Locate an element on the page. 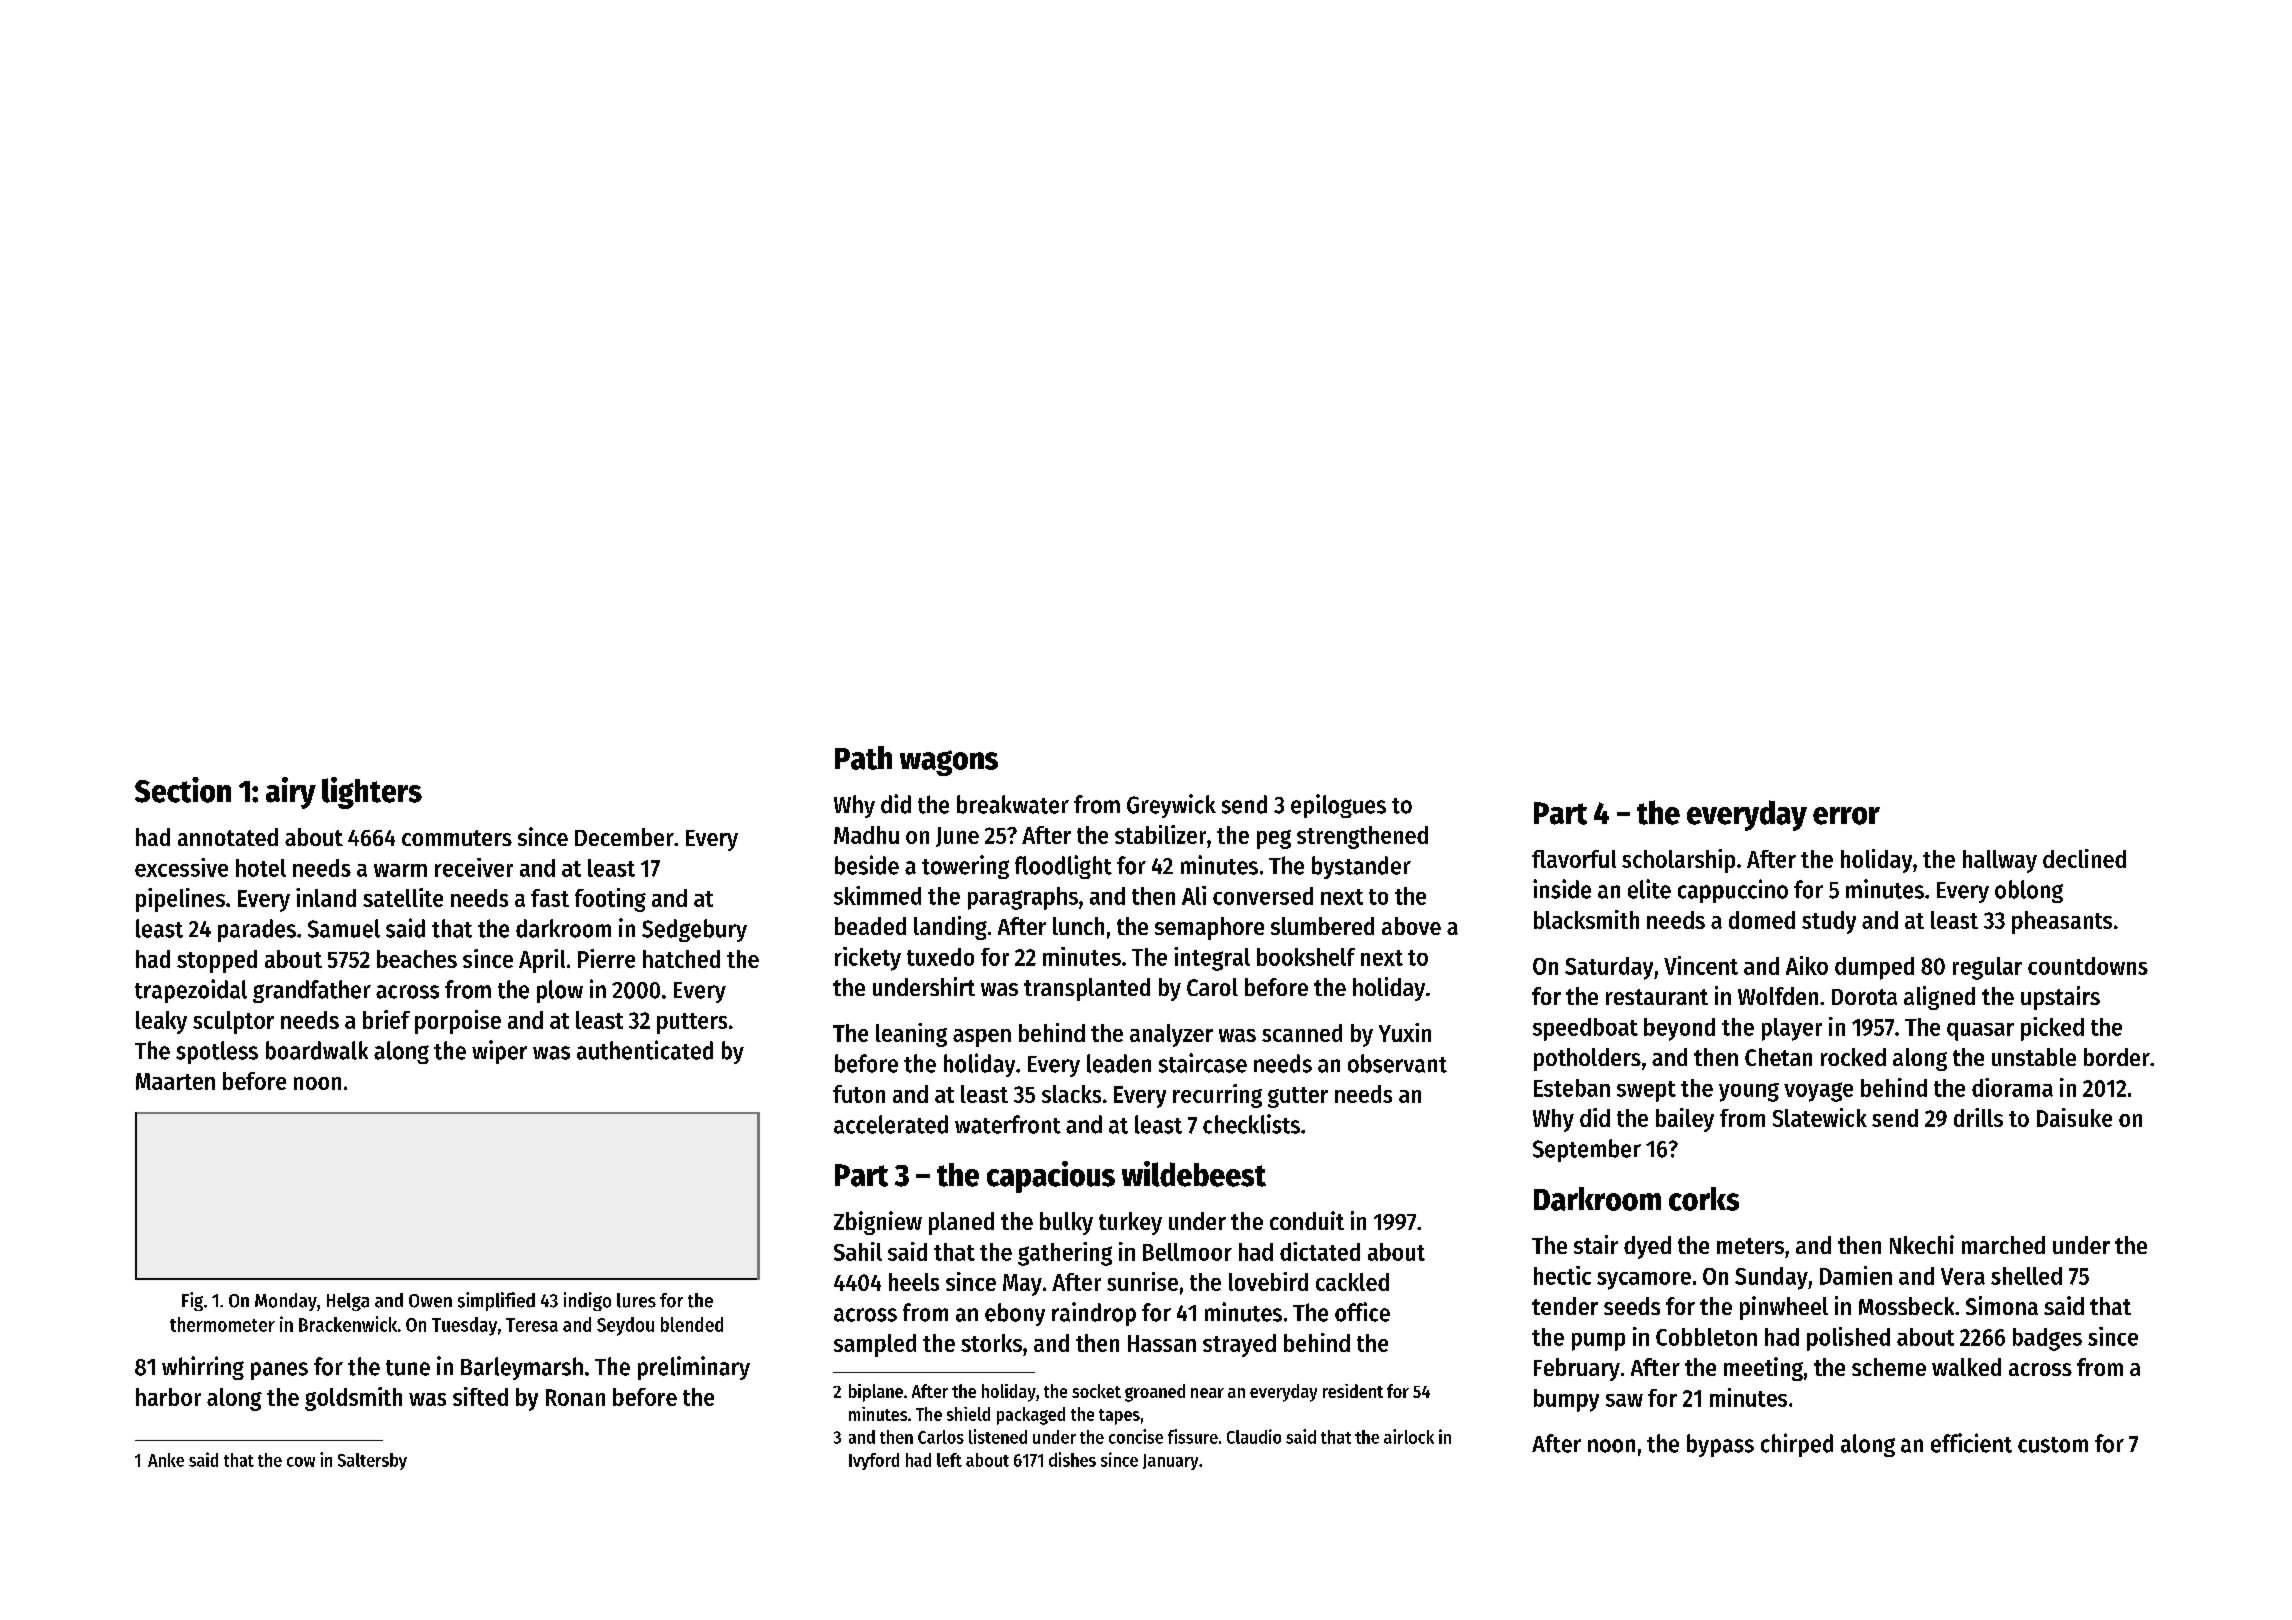  Owen is located at coordinates (430, 1301).
